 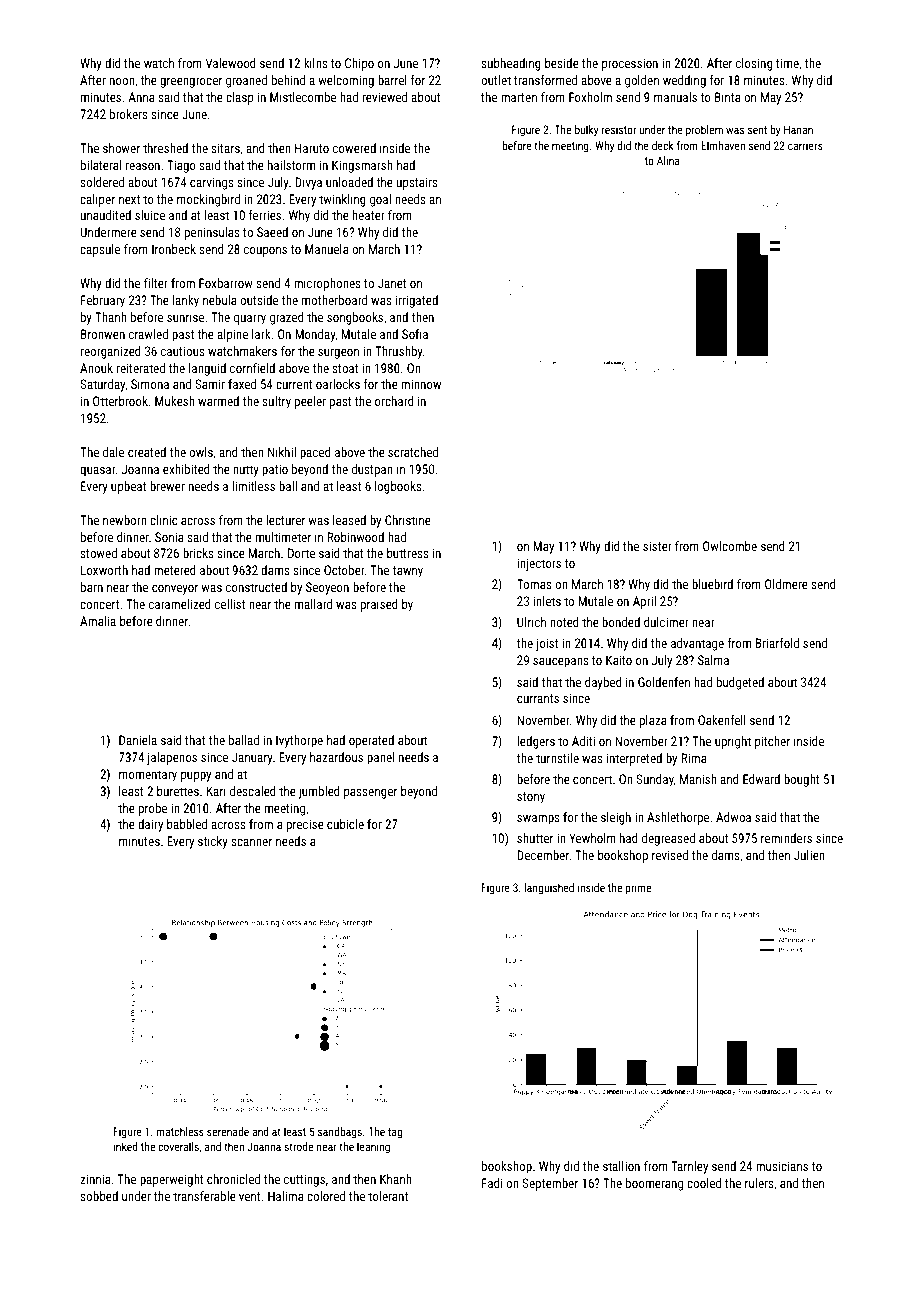 I want to click on prime, so click(x=638, y=889).
